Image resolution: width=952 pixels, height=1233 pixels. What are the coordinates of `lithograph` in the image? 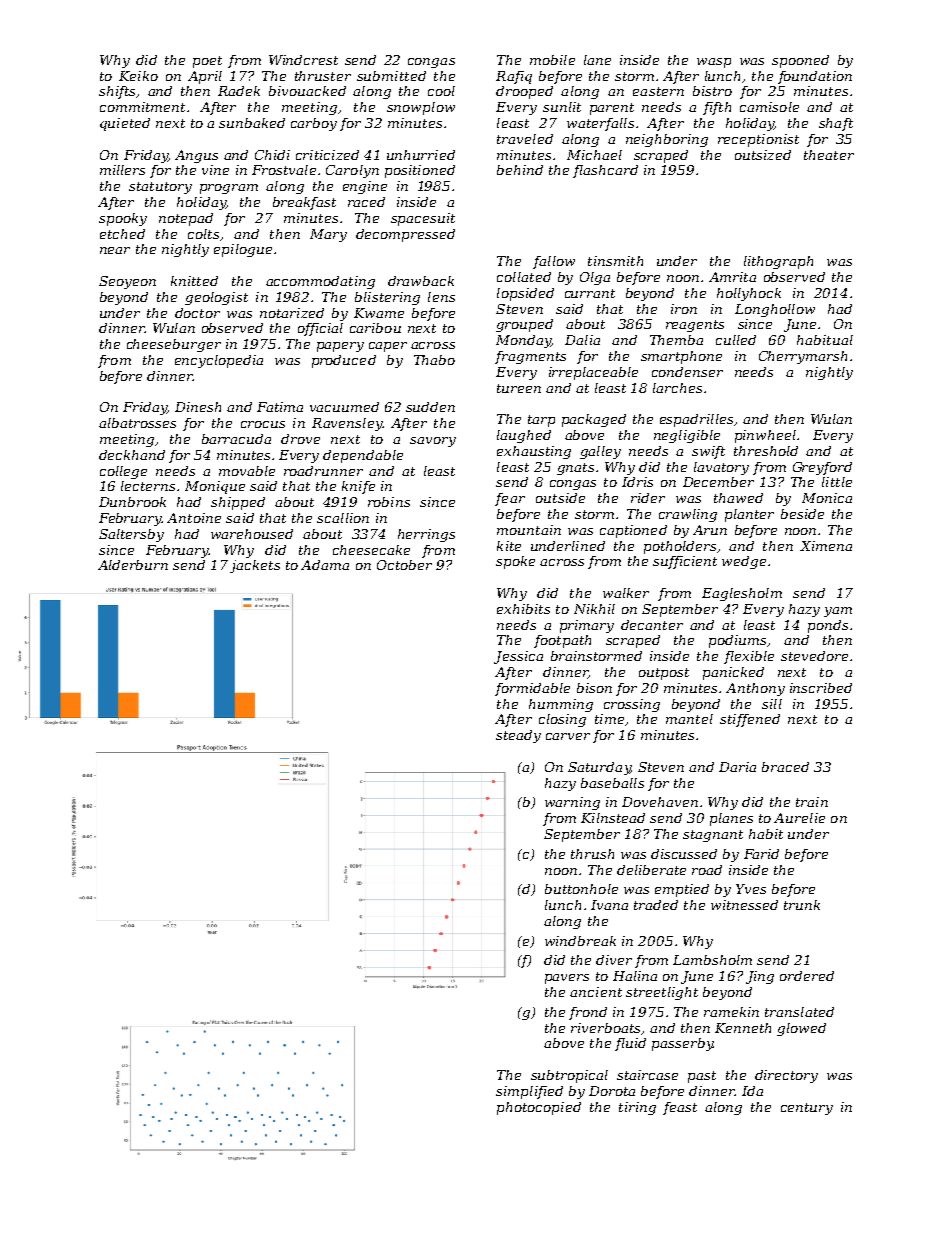 It's located at (778, 262).
